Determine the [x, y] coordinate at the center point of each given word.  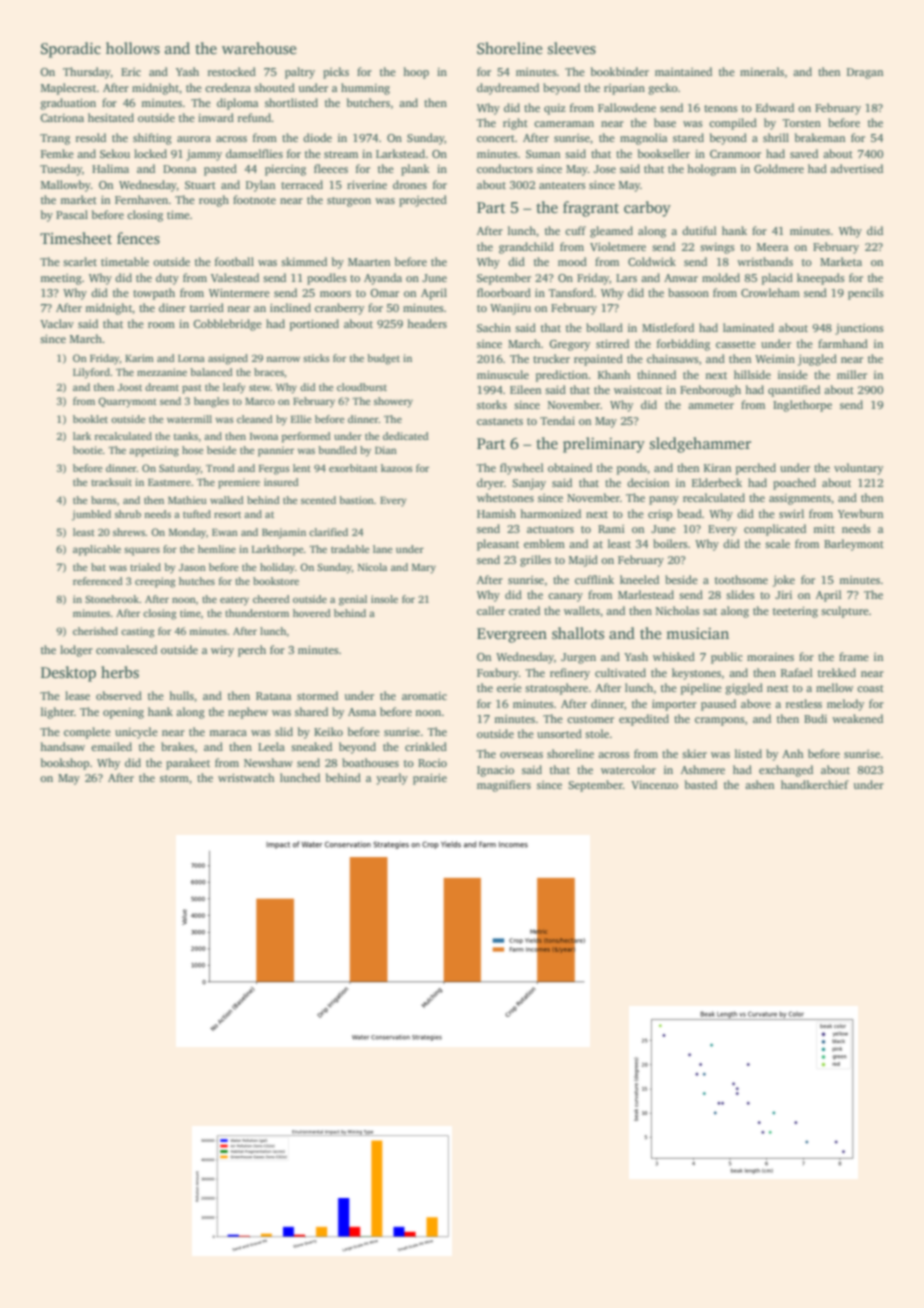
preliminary [604, 445]
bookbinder [620, 71]
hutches [197, 581]
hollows [133, 48]
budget [383, 359]
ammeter [711, 405]
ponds [632, 469]
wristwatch [246, 777]
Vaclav [57, 323]
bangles [211, 402]
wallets [582, 610]
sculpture [845, 612]
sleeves [572, 48]
